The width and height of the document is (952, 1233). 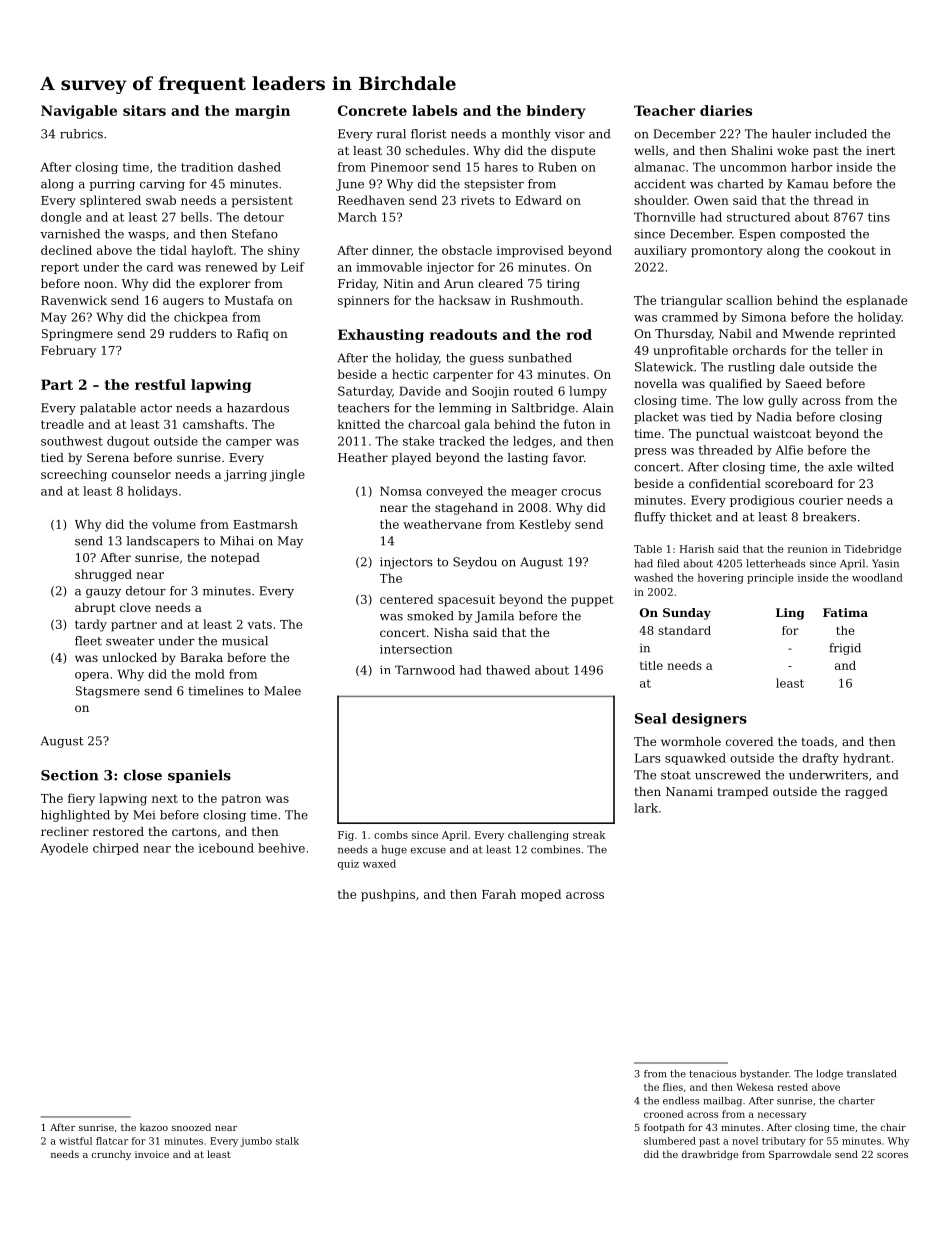 I want to click on card, so click(x=160, y=267).
